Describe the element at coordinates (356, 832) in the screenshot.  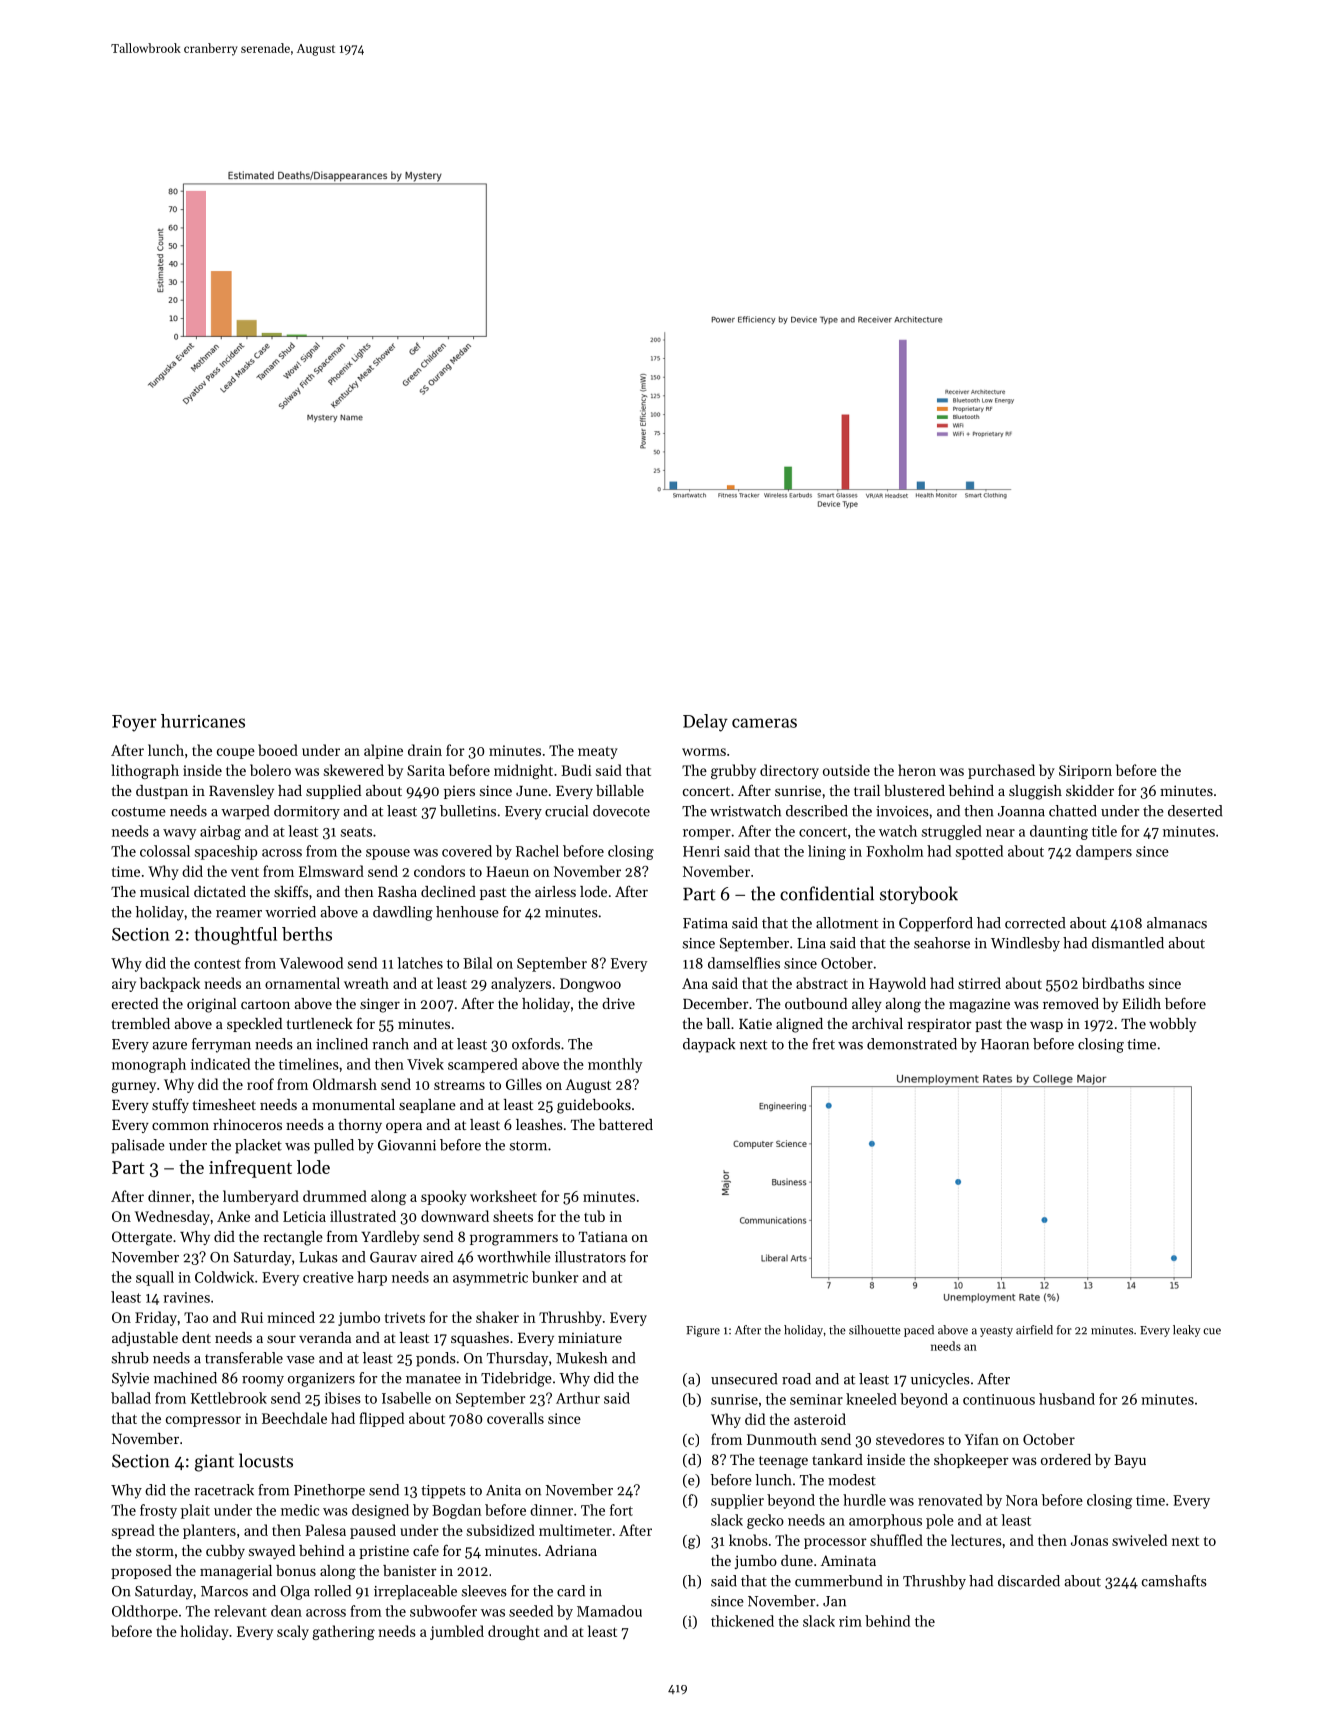
I see `seats` at that location.
